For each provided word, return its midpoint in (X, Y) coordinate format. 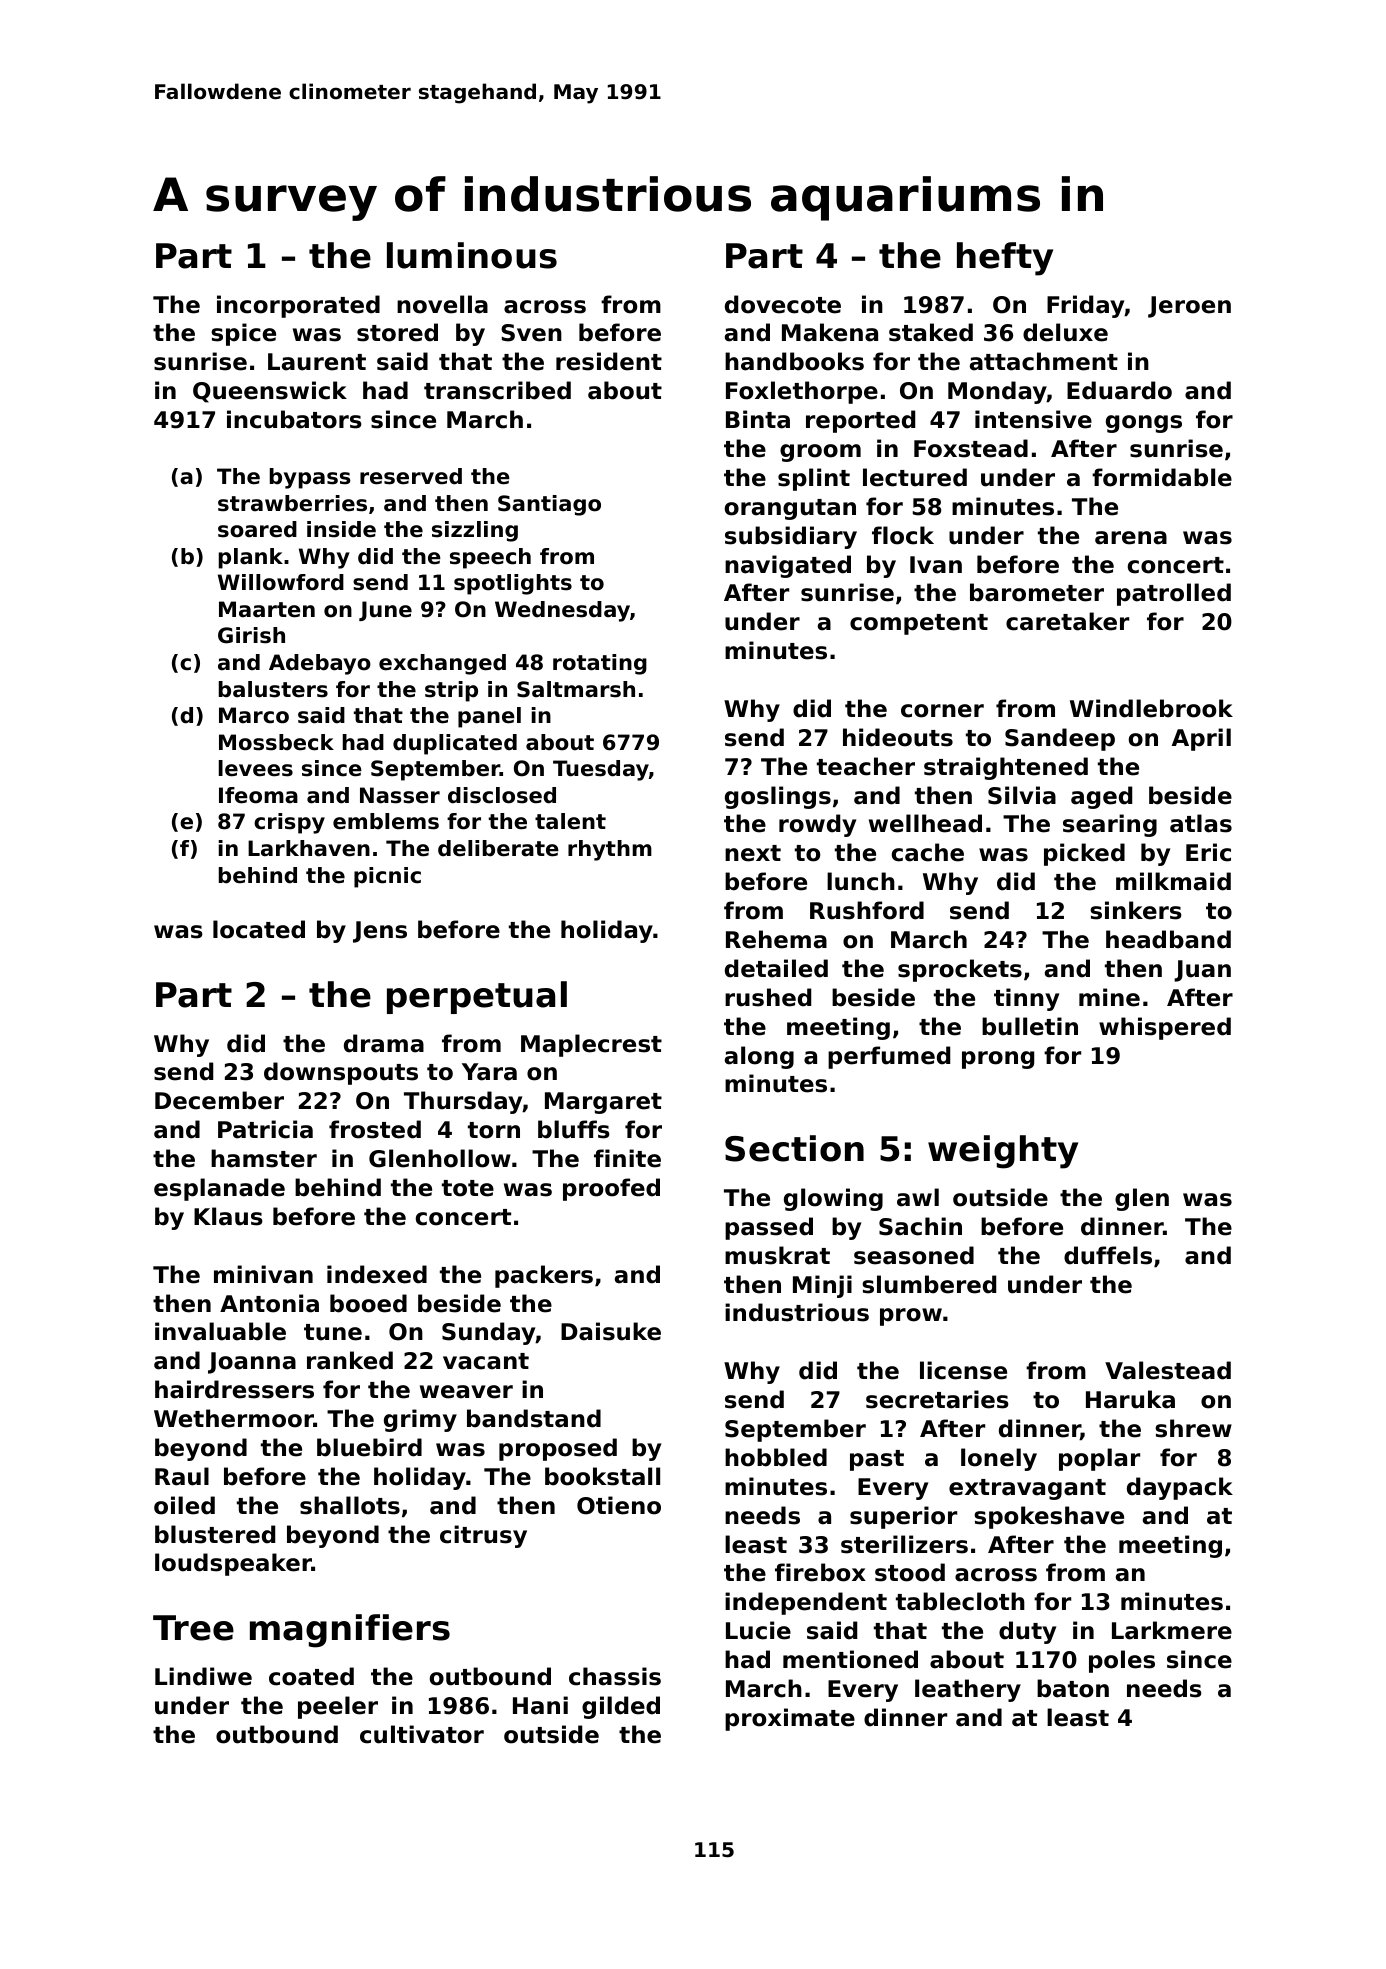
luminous (472, 255)
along (759, 1057)
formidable (1162, 477)
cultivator (422, 1734)
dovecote (783, 304)
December (219, 1100)
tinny (1026, 999)
